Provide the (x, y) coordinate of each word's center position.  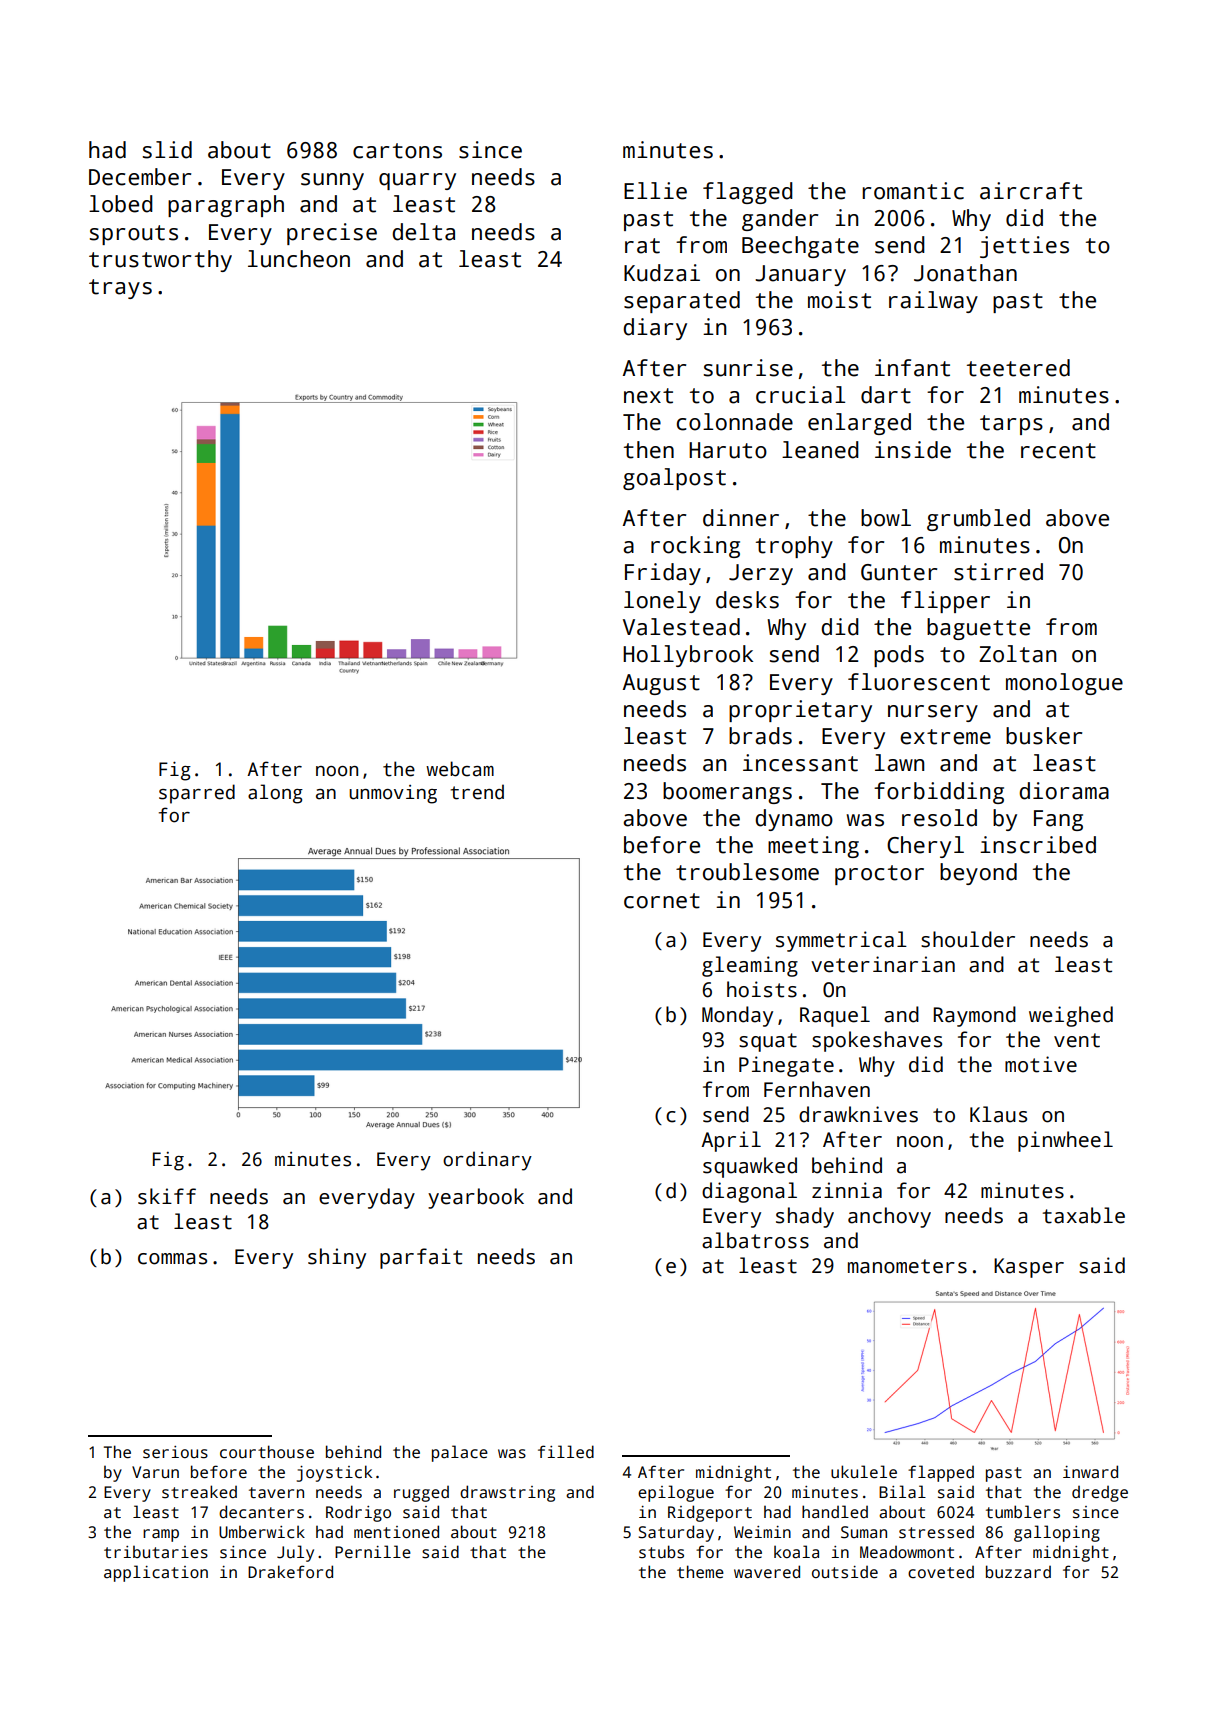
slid (167, 150)
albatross (755, 1240)
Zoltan (1017, 654)
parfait (421, 1258)
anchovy (889, 1217)
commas (172, 1259)
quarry (417, 181)
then (649, 450)
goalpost (674, 479)
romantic (913, 191)
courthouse (267, 1452)
